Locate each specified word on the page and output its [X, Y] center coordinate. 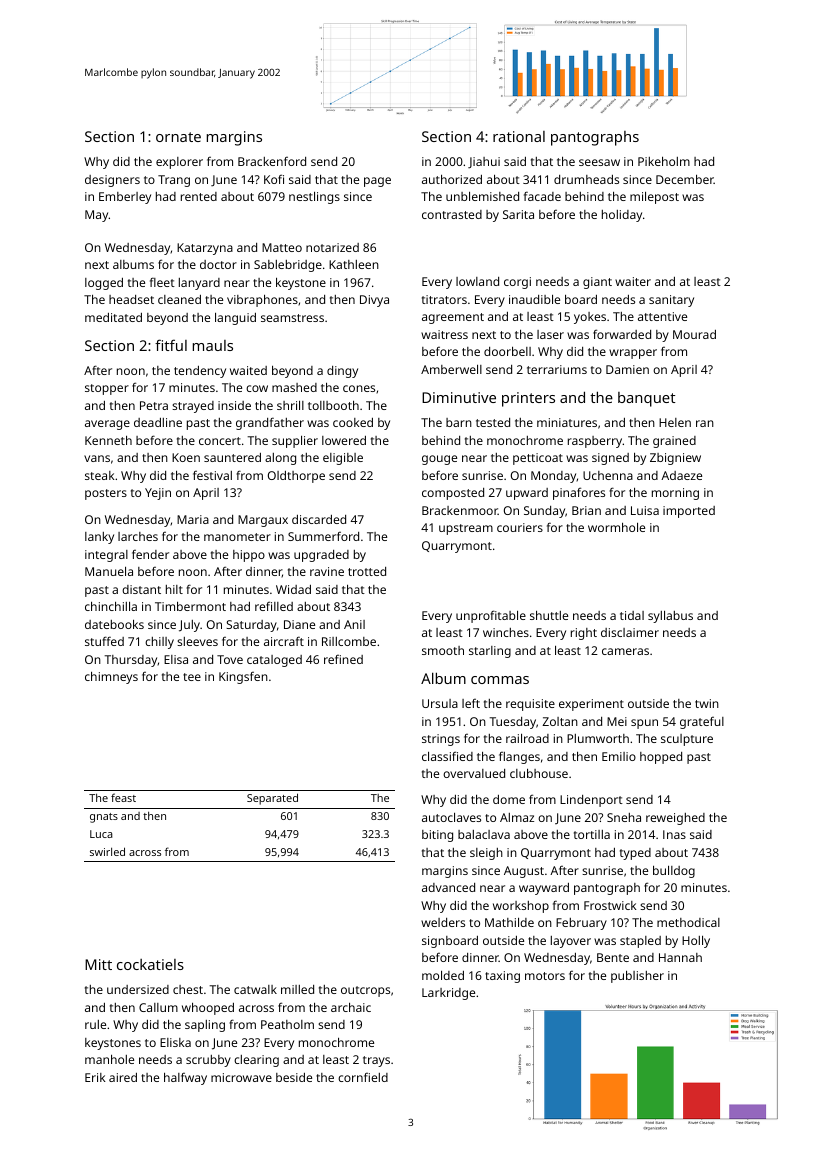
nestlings [314, 198]
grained [674, 442]
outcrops [365, 991]
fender [150, 554]
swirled [107, 851]
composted [453, 494]
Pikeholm [664, 161]
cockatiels [150, 964]
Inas [674, 834]
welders [443, 922]
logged [104, 284]
